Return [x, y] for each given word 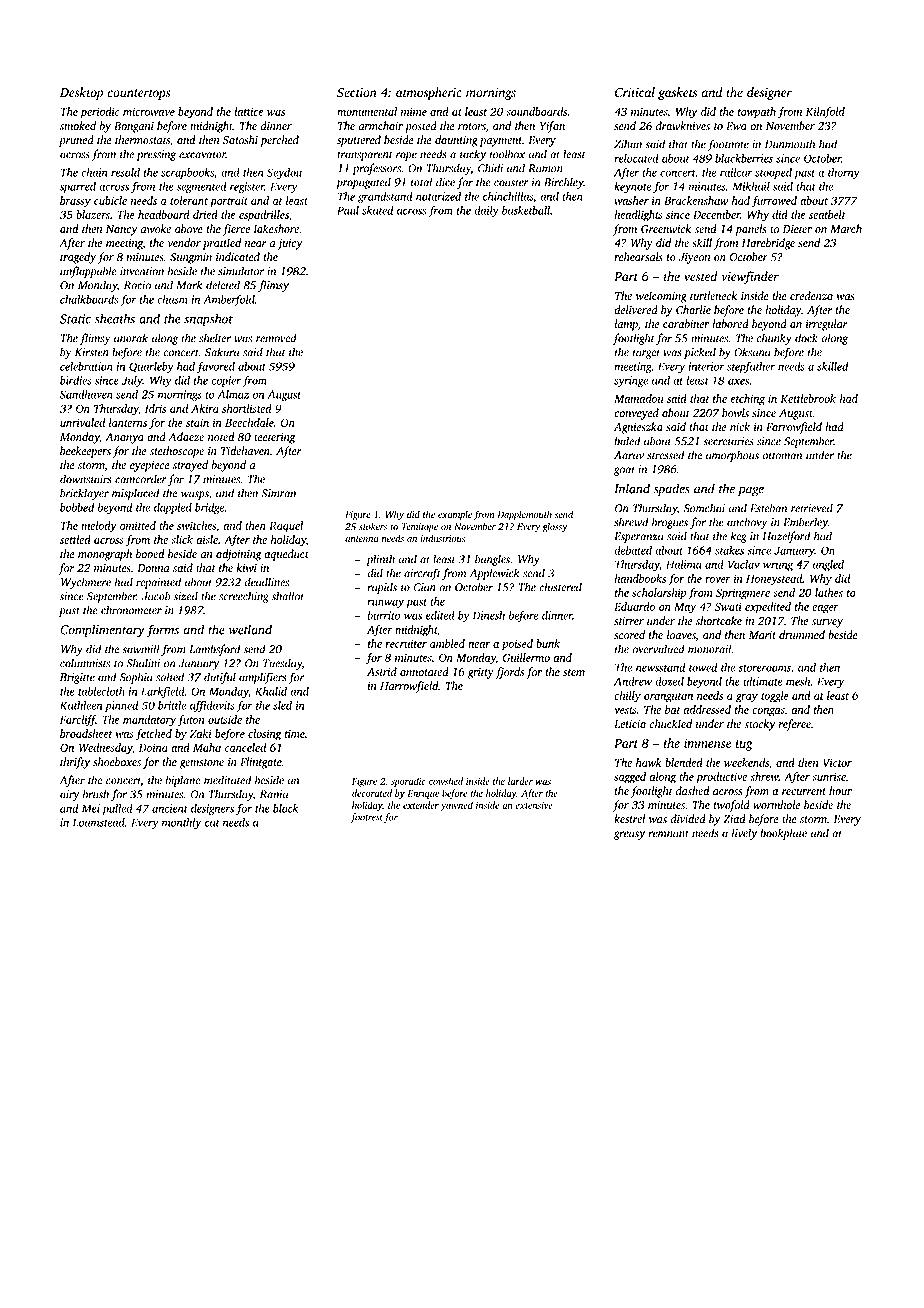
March [846, 228]
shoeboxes [117, 762]
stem [574, 672]
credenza [811, 296]
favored [216, 367]
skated [378, 210]
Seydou [284, 173]
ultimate [763, 681]
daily [486, 211]
